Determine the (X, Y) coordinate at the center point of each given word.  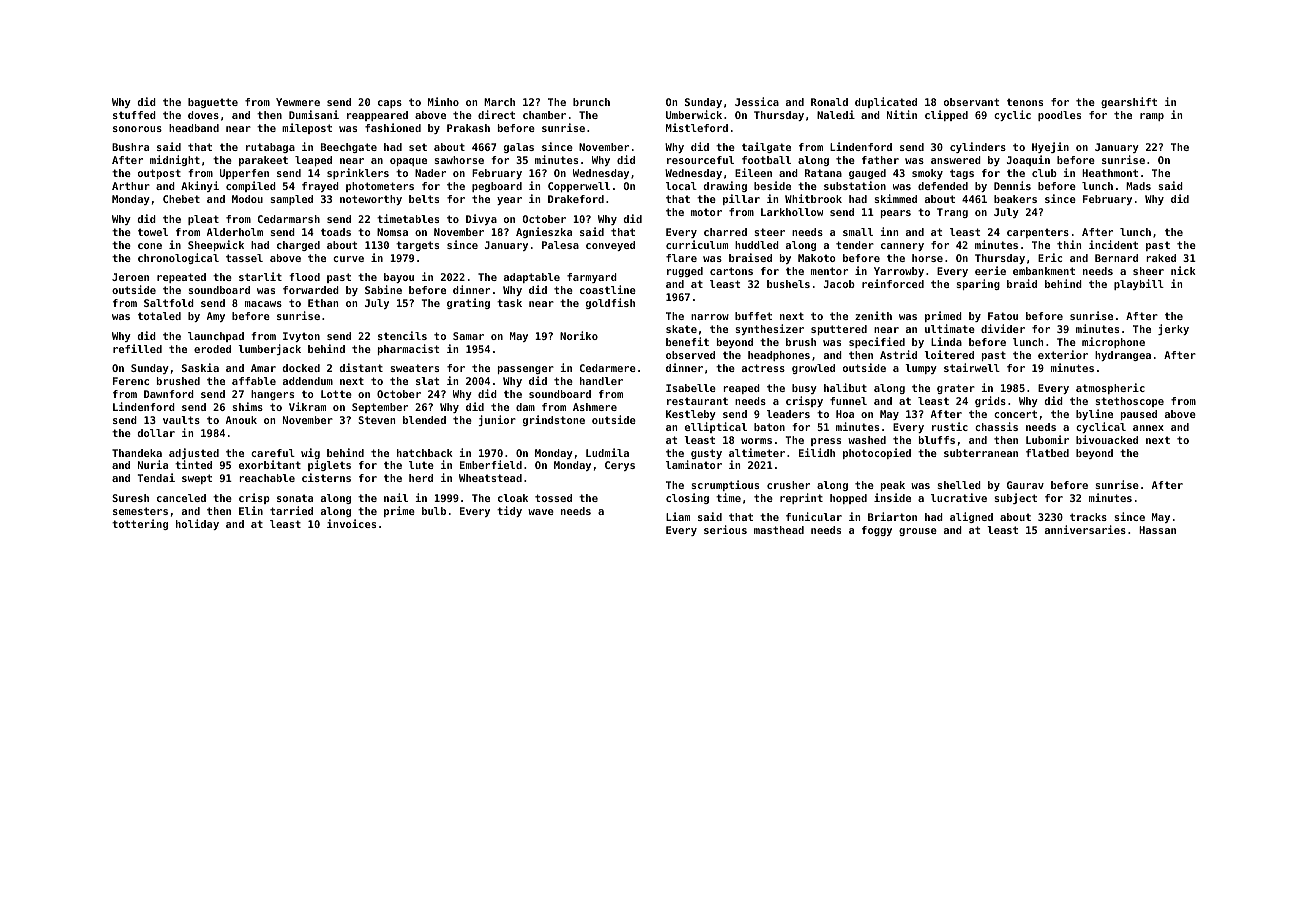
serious (725, 529)
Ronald (829, 102)
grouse (918, 532)
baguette (213, 103)
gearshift (1129, 102)
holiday (197, 524)
